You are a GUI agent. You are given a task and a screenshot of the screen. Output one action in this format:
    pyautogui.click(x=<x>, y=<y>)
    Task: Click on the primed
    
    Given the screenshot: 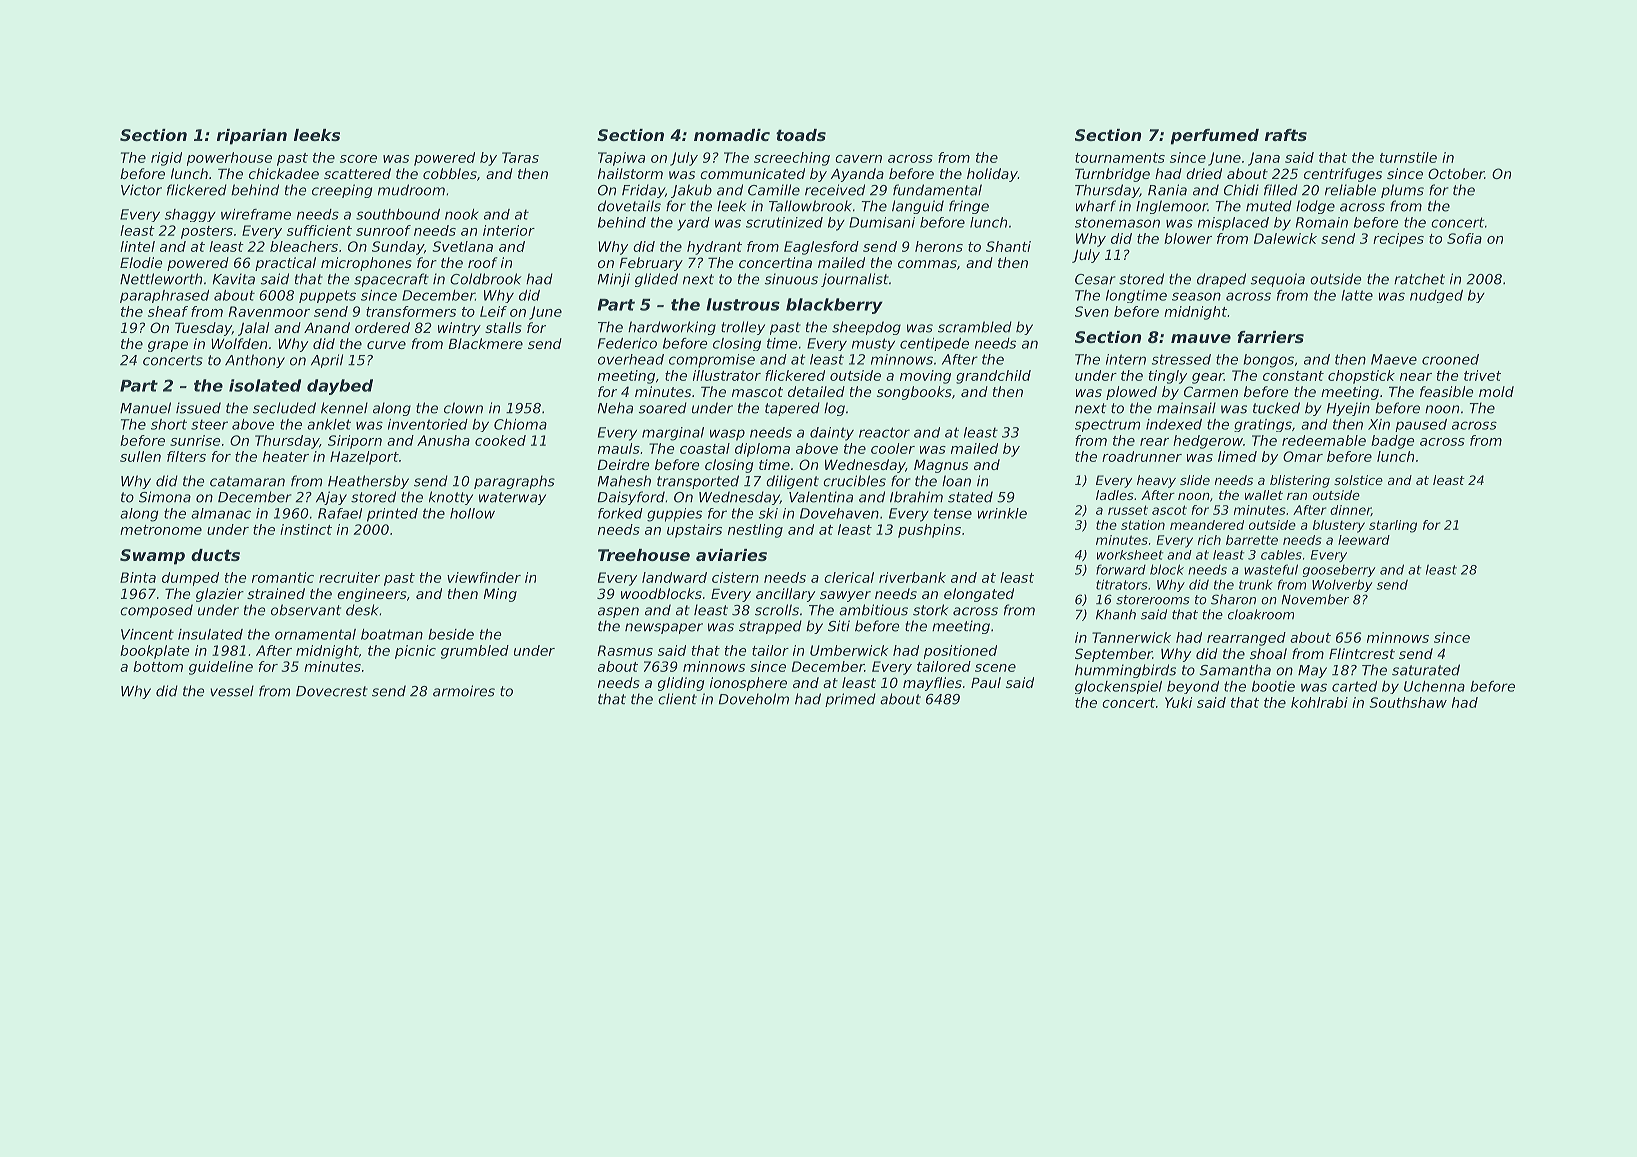 What is the action you would take?
    pyautogui.click(x=850, y=700)
